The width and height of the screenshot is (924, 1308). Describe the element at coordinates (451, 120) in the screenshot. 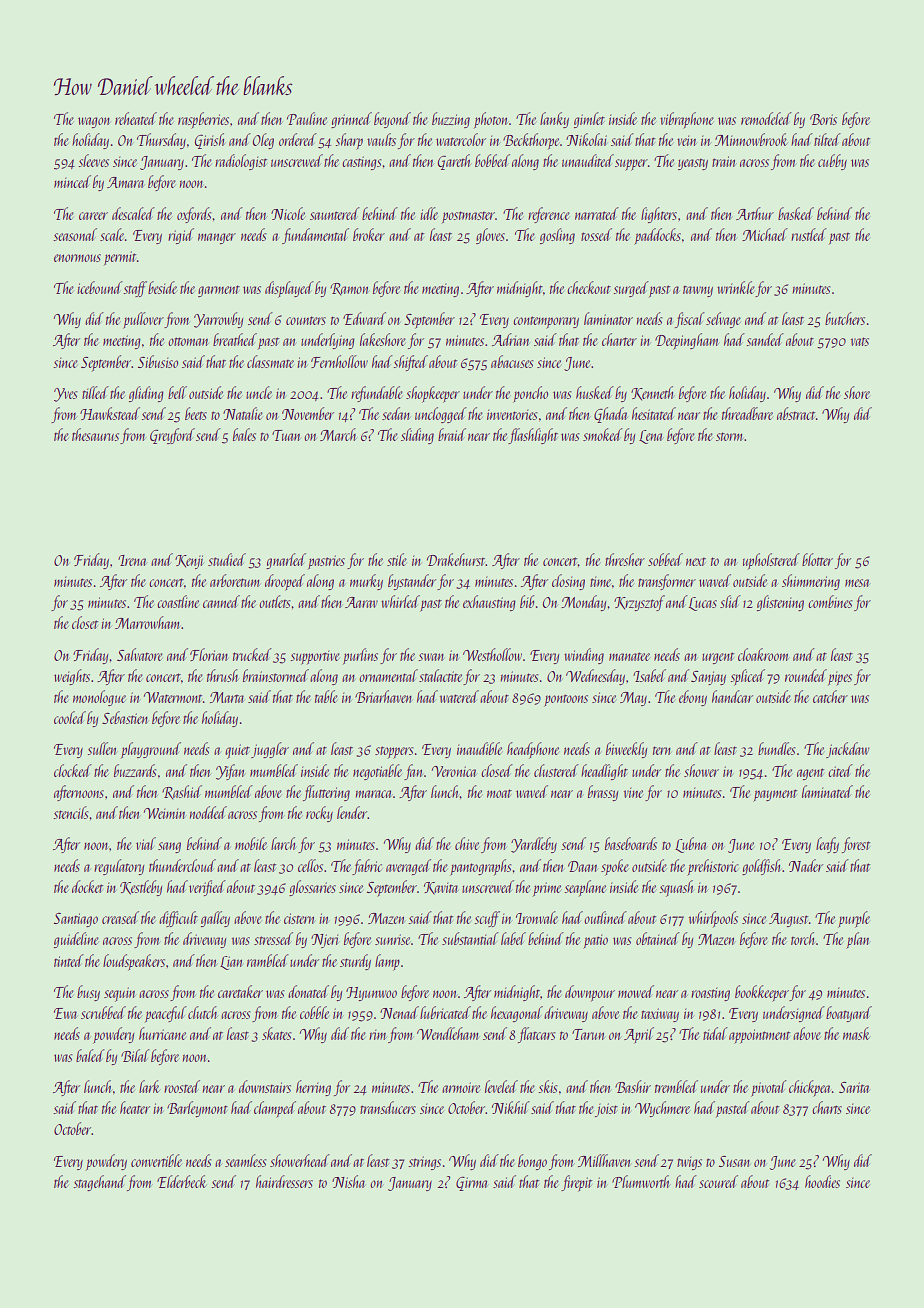

I see `buzzing` at that location.
